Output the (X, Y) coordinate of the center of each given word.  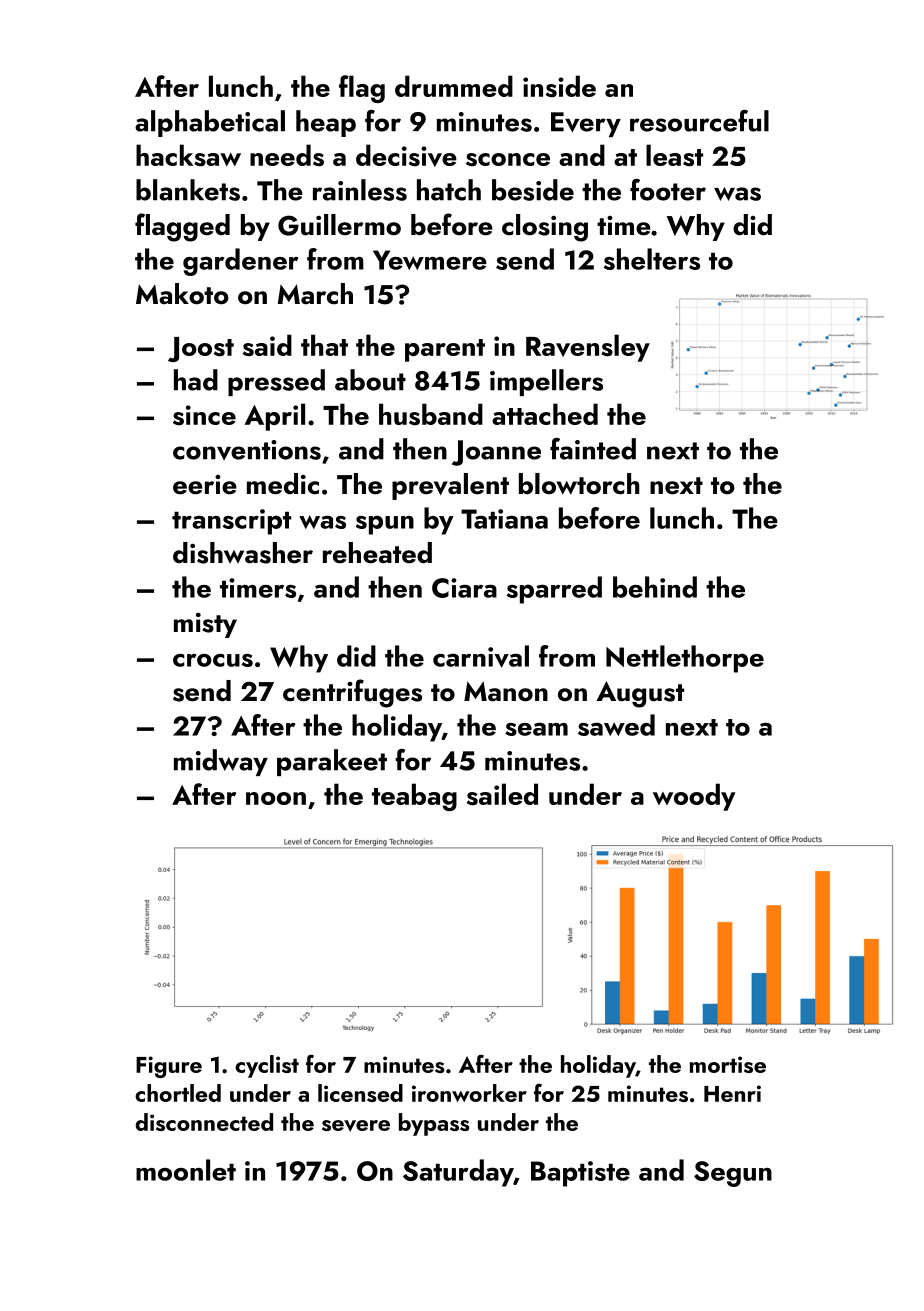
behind (655, 587)
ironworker (469, 1093)
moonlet (186, 1170)
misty (205, 625)
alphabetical (210, 123)
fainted (593, 449)
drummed (454, 86)
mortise (728, 1064)
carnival (481, 656)
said (267, 345)
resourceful (699, 121)
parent (445, 350)
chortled (178, 1093)
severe (356, 1126)
